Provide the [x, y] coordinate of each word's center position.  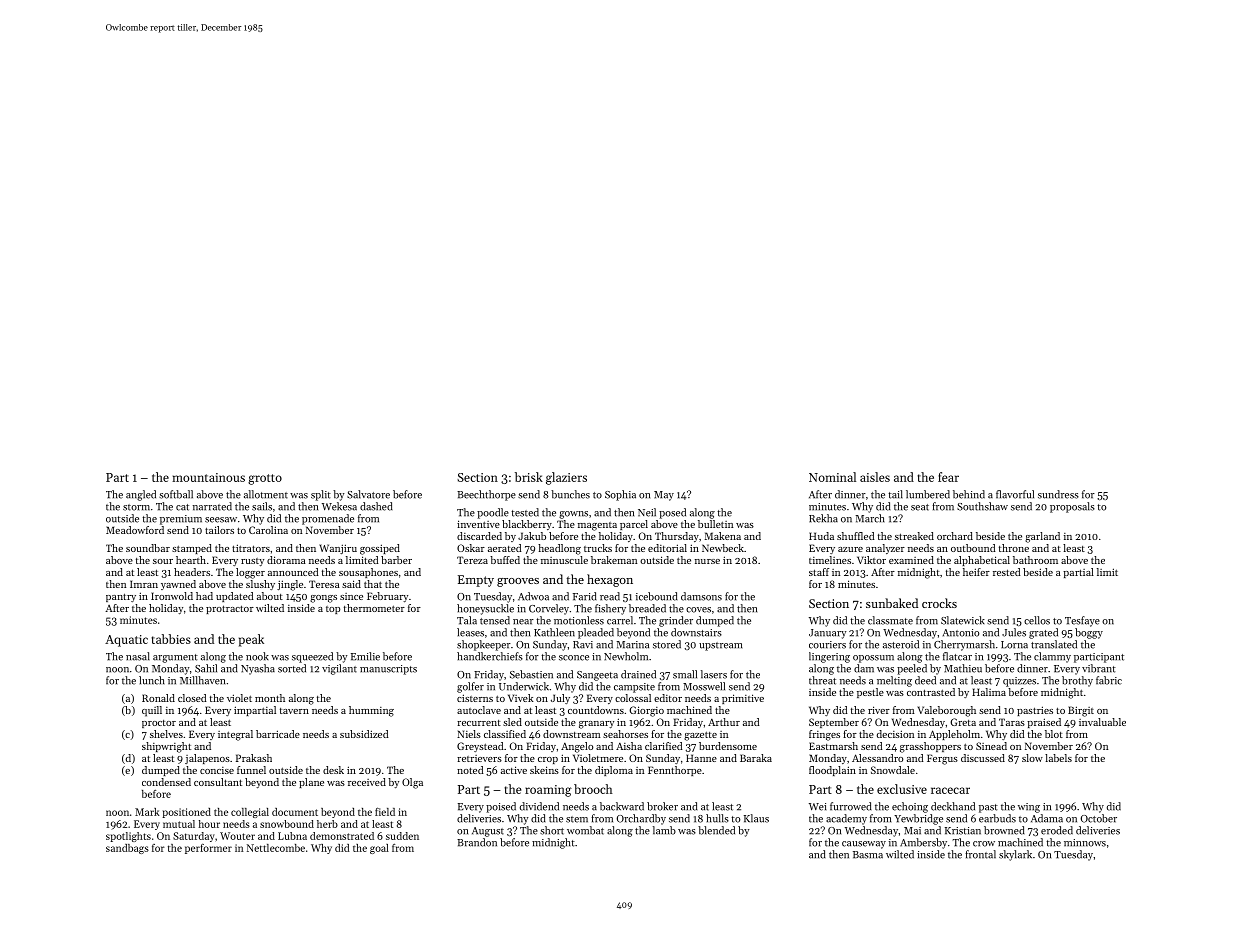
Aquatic [126, 641]
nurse [707, 561]
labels [1058, 758]
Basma [868, 855]
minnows [1085, 843]
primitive [743, 699]
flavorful [1015, 494]
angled [141, 495]
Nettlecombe [276, 848]
